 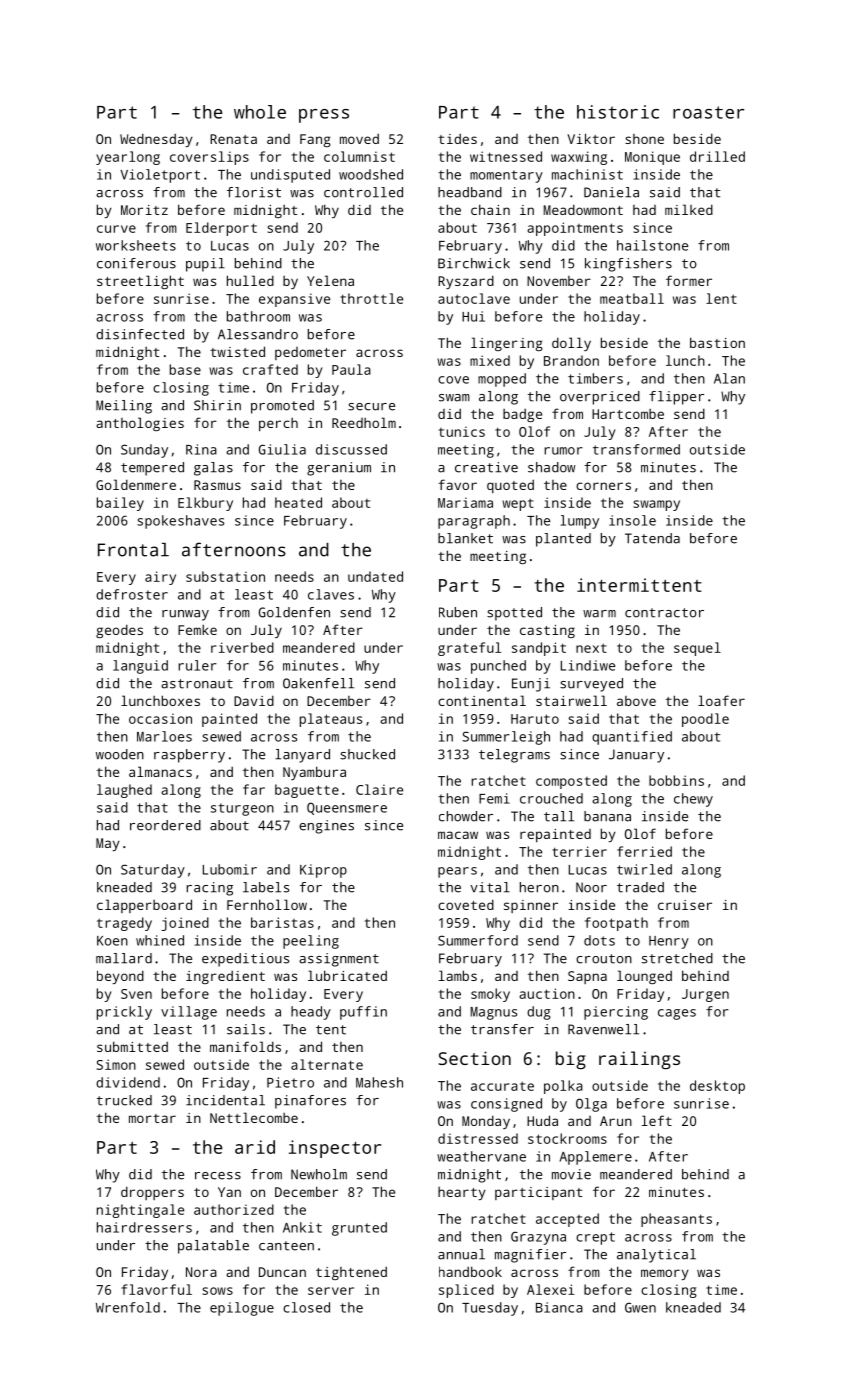 What do you see at coordinates (331, 1291) in the document?
I see `server` at bounding box center [331, 1291].
